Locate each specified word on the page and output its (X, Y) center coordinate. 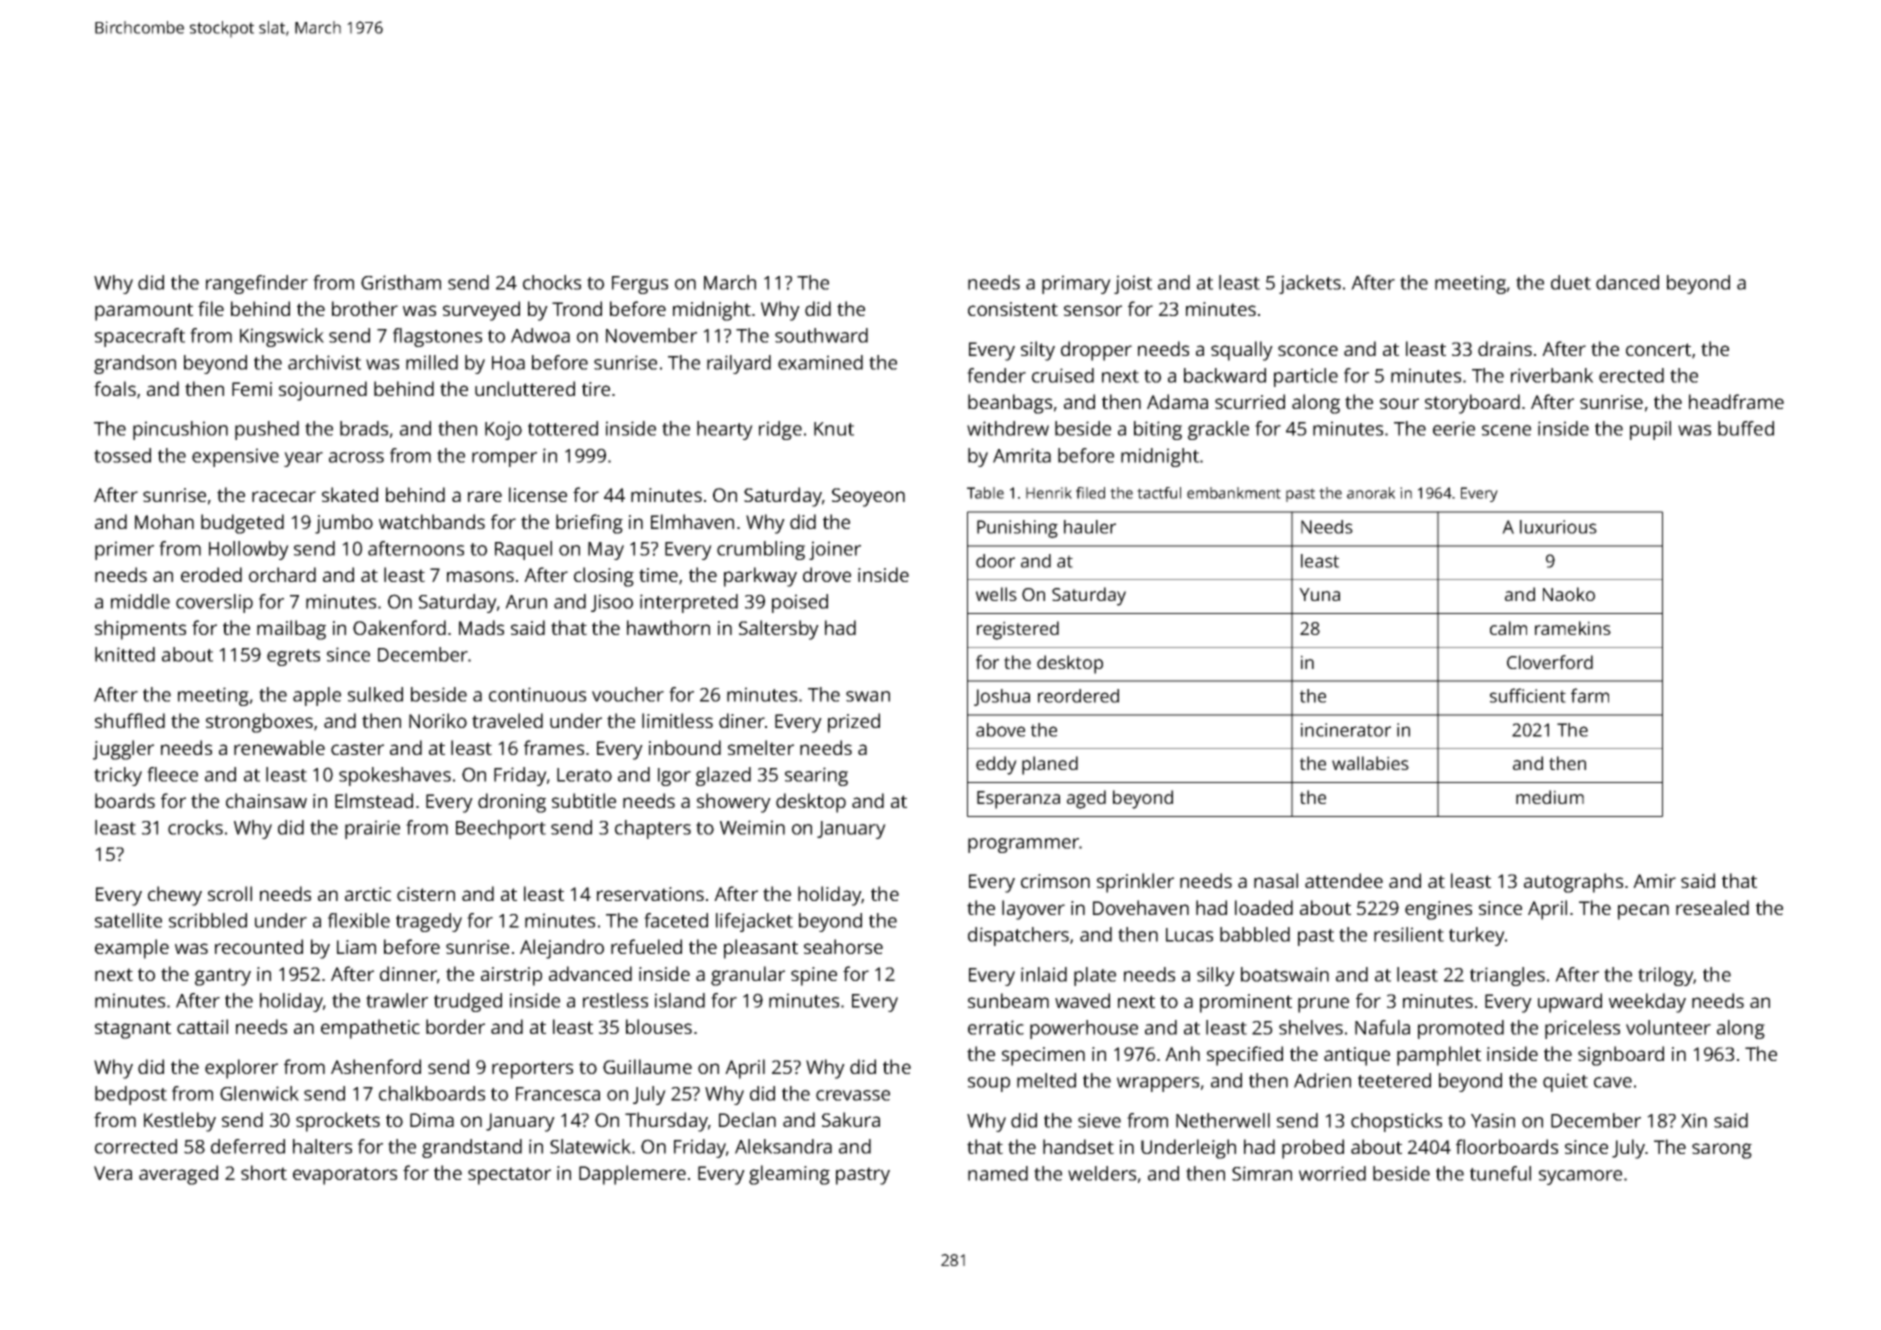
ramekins (1573, 628)
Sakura (851, 1119)
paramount (144, 312)
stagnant (133, 1030)
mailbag (291, 630)
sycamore (1580, 1177)
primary (1076, 284)
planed (1050, 765)
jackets (1310, 284)
